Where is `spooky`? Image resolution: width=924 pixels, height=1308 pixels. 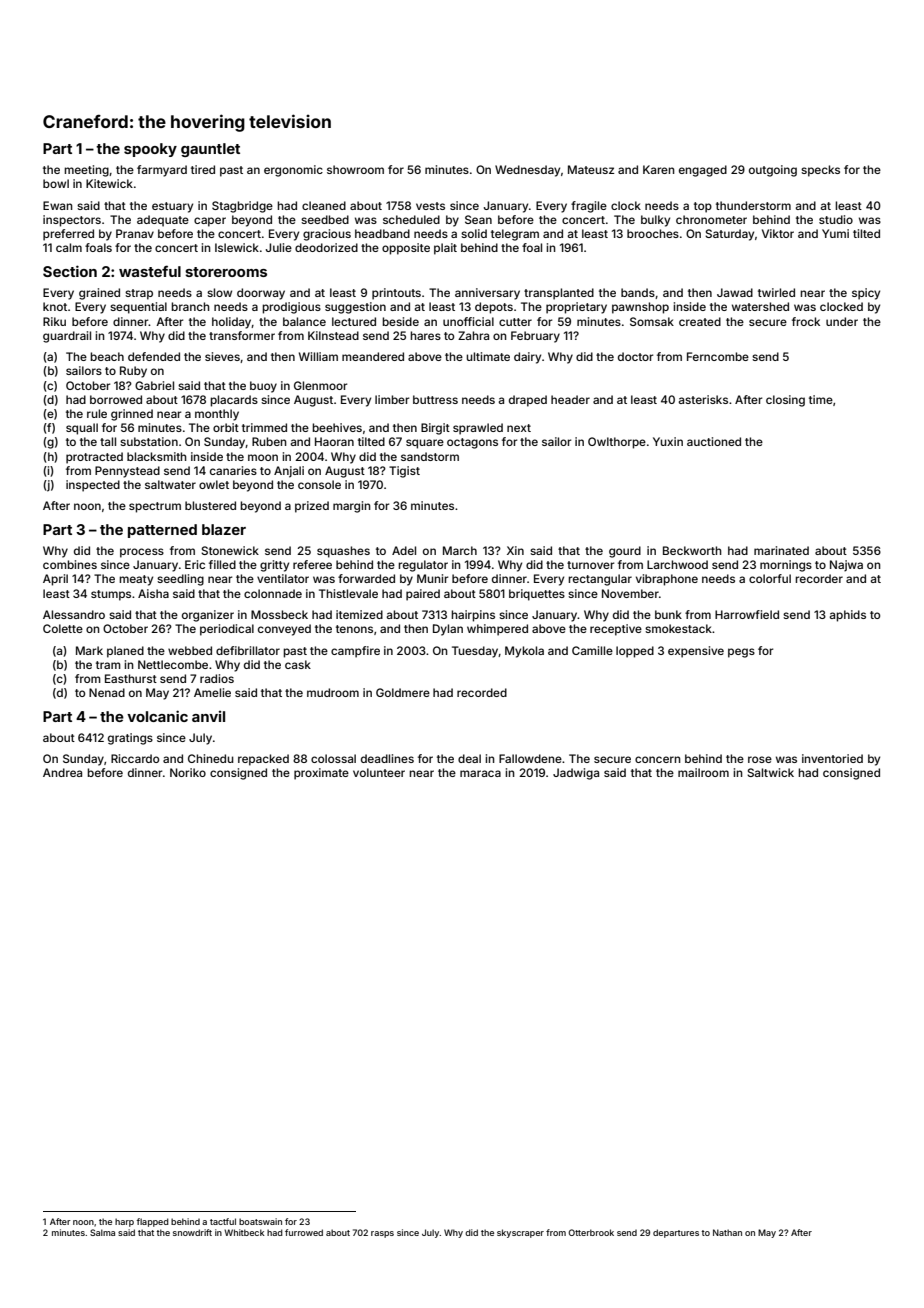
spooky is located at coordinates (150, 150).
